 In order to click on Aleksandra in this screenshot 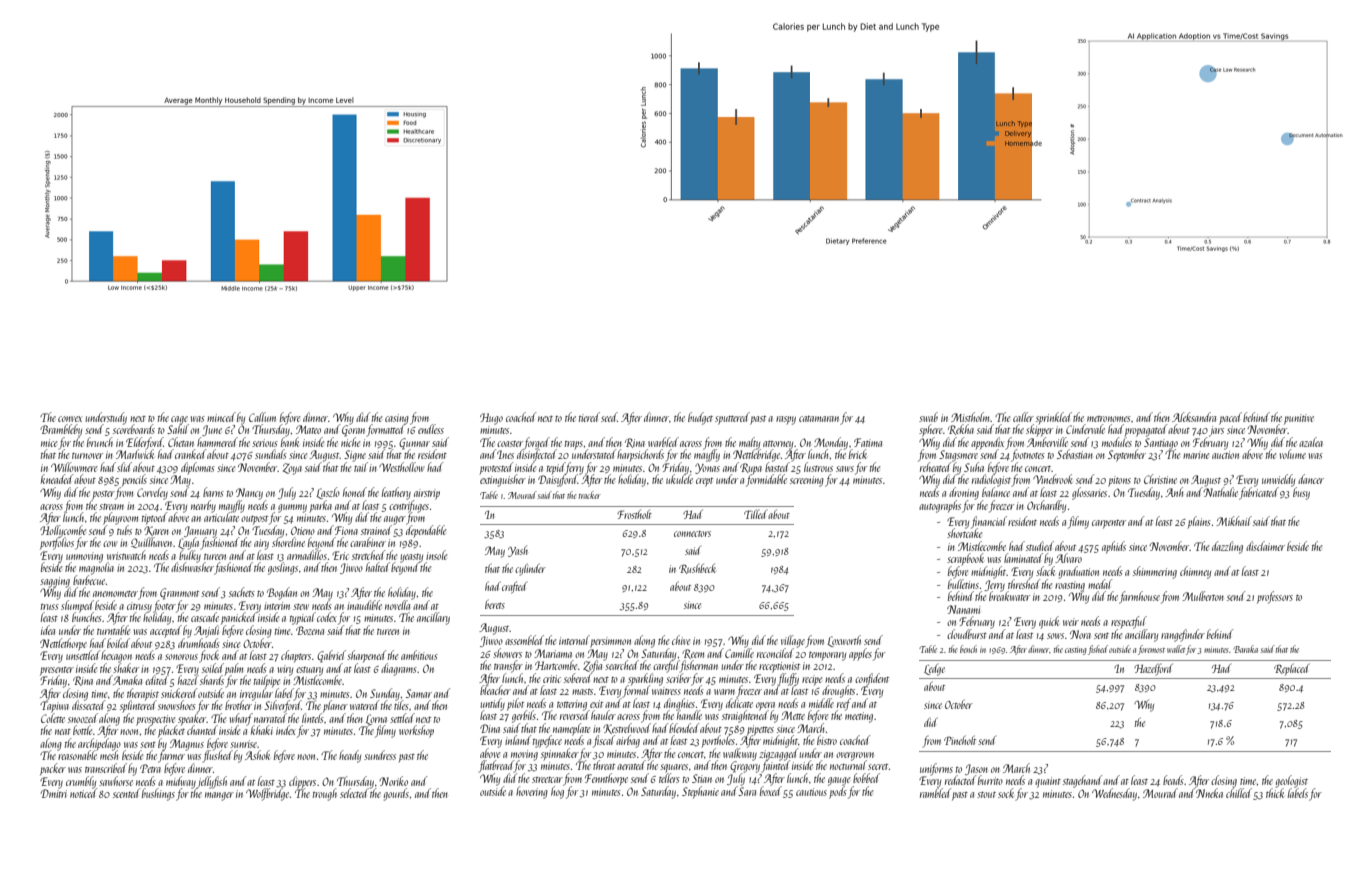, I will do `click(1194, 417)`.
